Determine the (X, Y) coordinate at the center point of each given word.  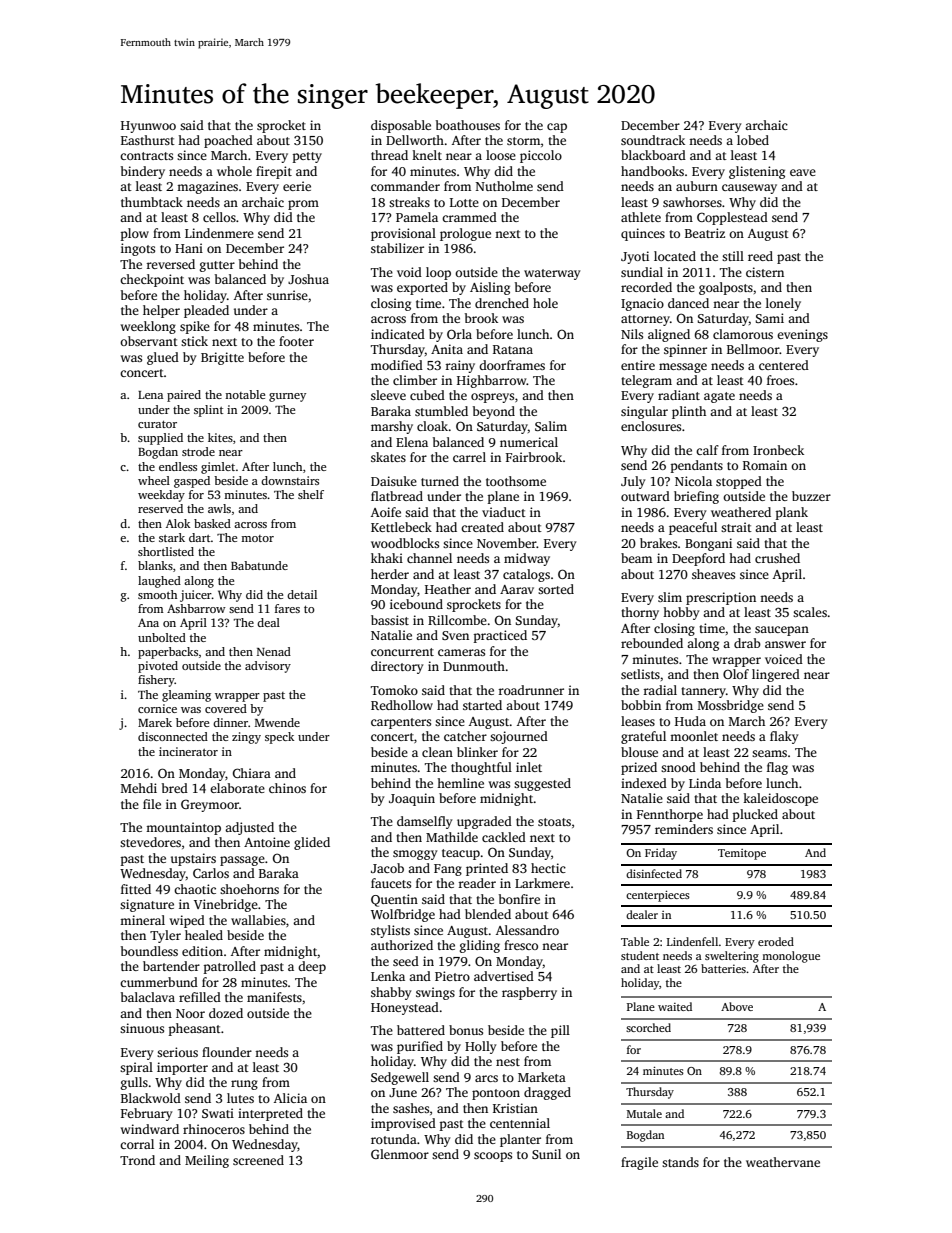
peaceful (693, 528)
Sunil (546, 1154)
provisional (403, 234)
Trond (137, 1160)
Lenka (388, 976)
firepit (274, 172)
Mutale (644, 1113)
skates (388, 457)
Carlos (211, 873)
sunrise (287, 295)
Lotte (464, 202)
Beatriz (705, 233)
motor (257, 538)
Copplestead (732, 218)
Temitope (742, 854)
